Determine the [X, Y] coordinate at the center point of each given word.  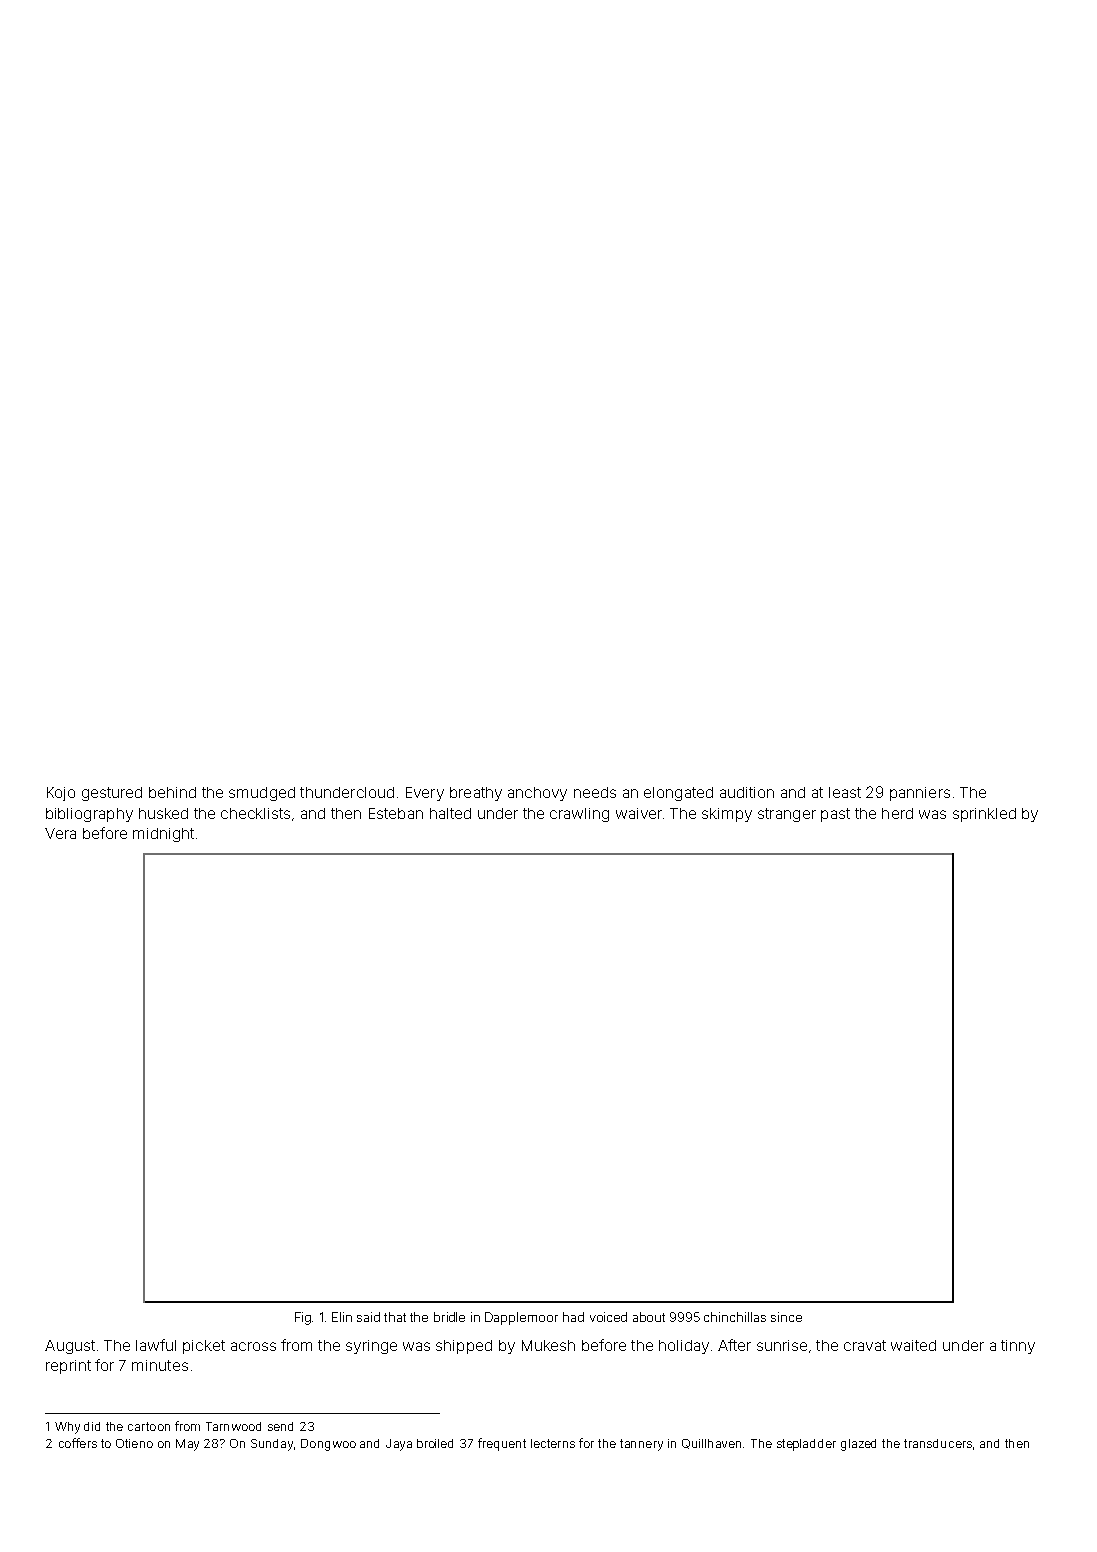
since [786, 1317]
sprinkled [984, 815]
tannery [641, 1445]
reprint [68, 1367]
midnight [163, 835]
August [70, 1347]
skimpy [727, 815]
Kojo [61, 794]
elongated [678, 794]
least [845, 792]
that [395, 1317]
